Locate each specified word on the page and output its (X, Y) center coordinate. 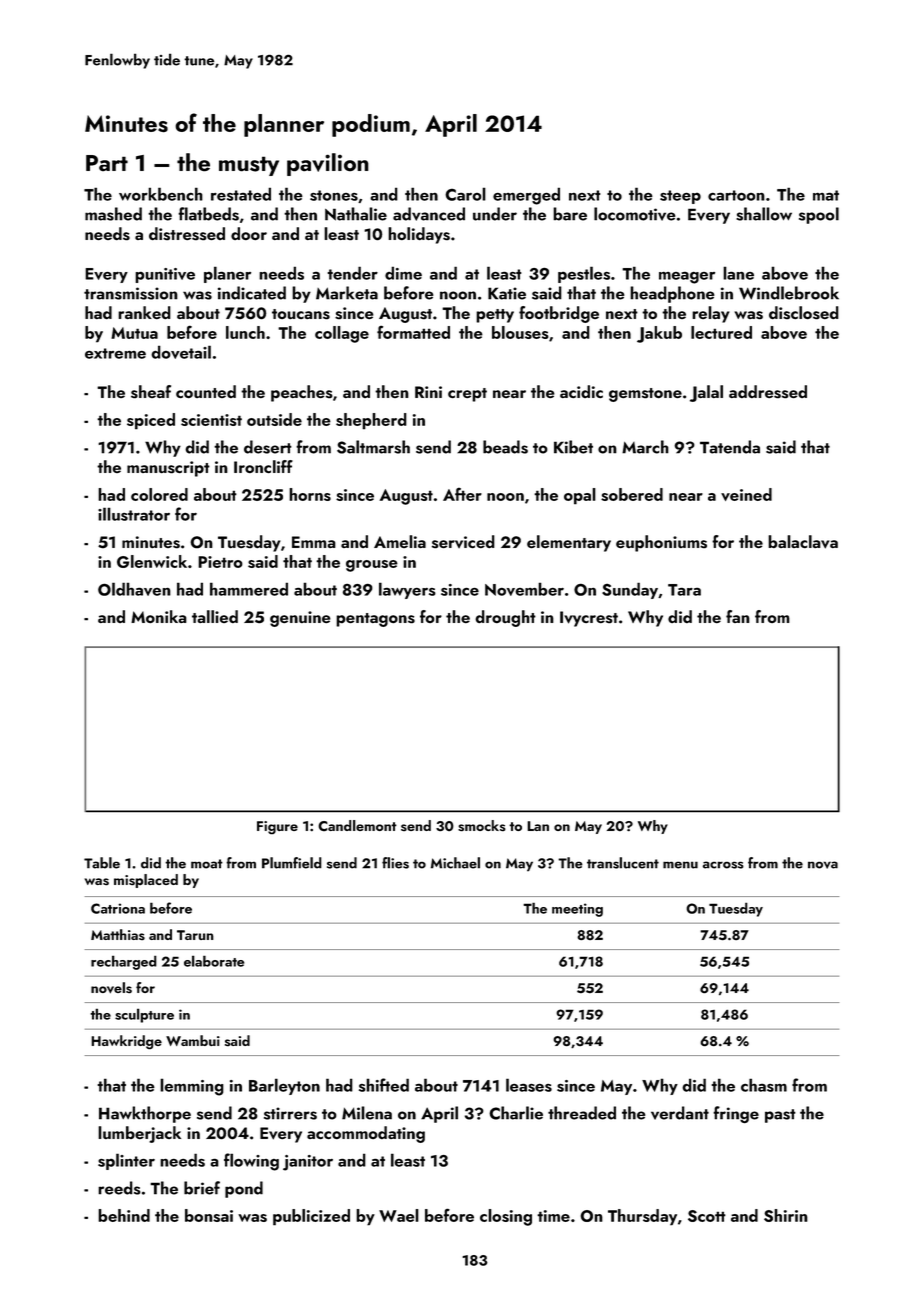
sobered (632, 494)
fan (738, 616)
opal (580, 496)
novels (111, 988)
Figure (277, 827)
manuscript (168, 469)
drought (505, 618)
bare (570, 214)
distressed (187, 234)
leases (529, 1085)
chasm (764, 1085)
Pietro (220, 562)
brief (202, 1188)
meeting (577, 910)
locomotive (634, 214)
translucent (623, 863)
